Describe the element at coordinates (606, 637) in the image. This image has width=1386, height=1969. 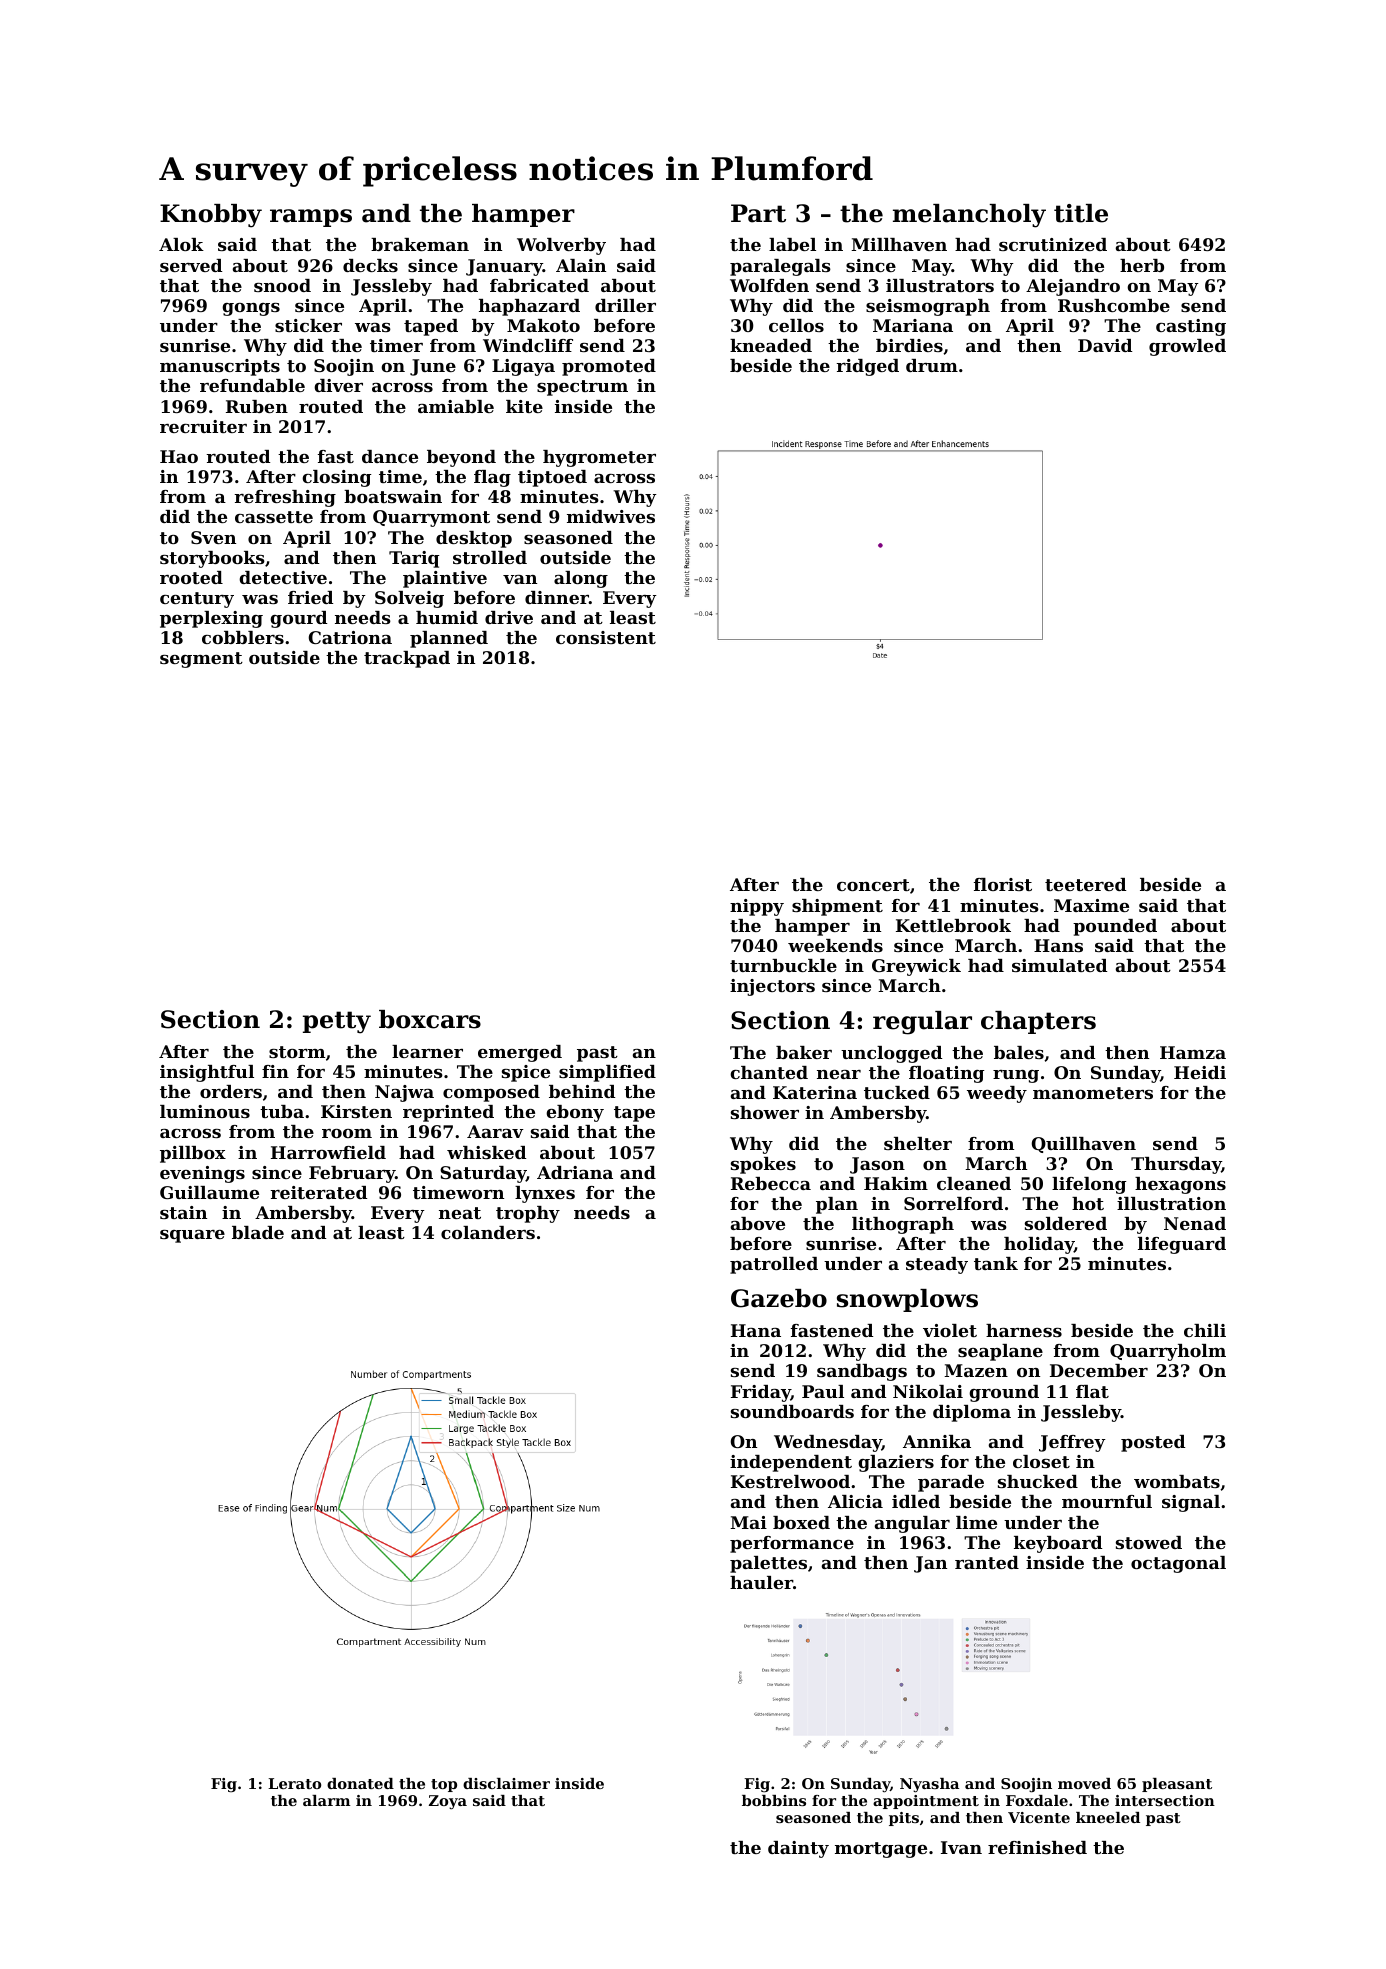
I see `consistent` at that location.
